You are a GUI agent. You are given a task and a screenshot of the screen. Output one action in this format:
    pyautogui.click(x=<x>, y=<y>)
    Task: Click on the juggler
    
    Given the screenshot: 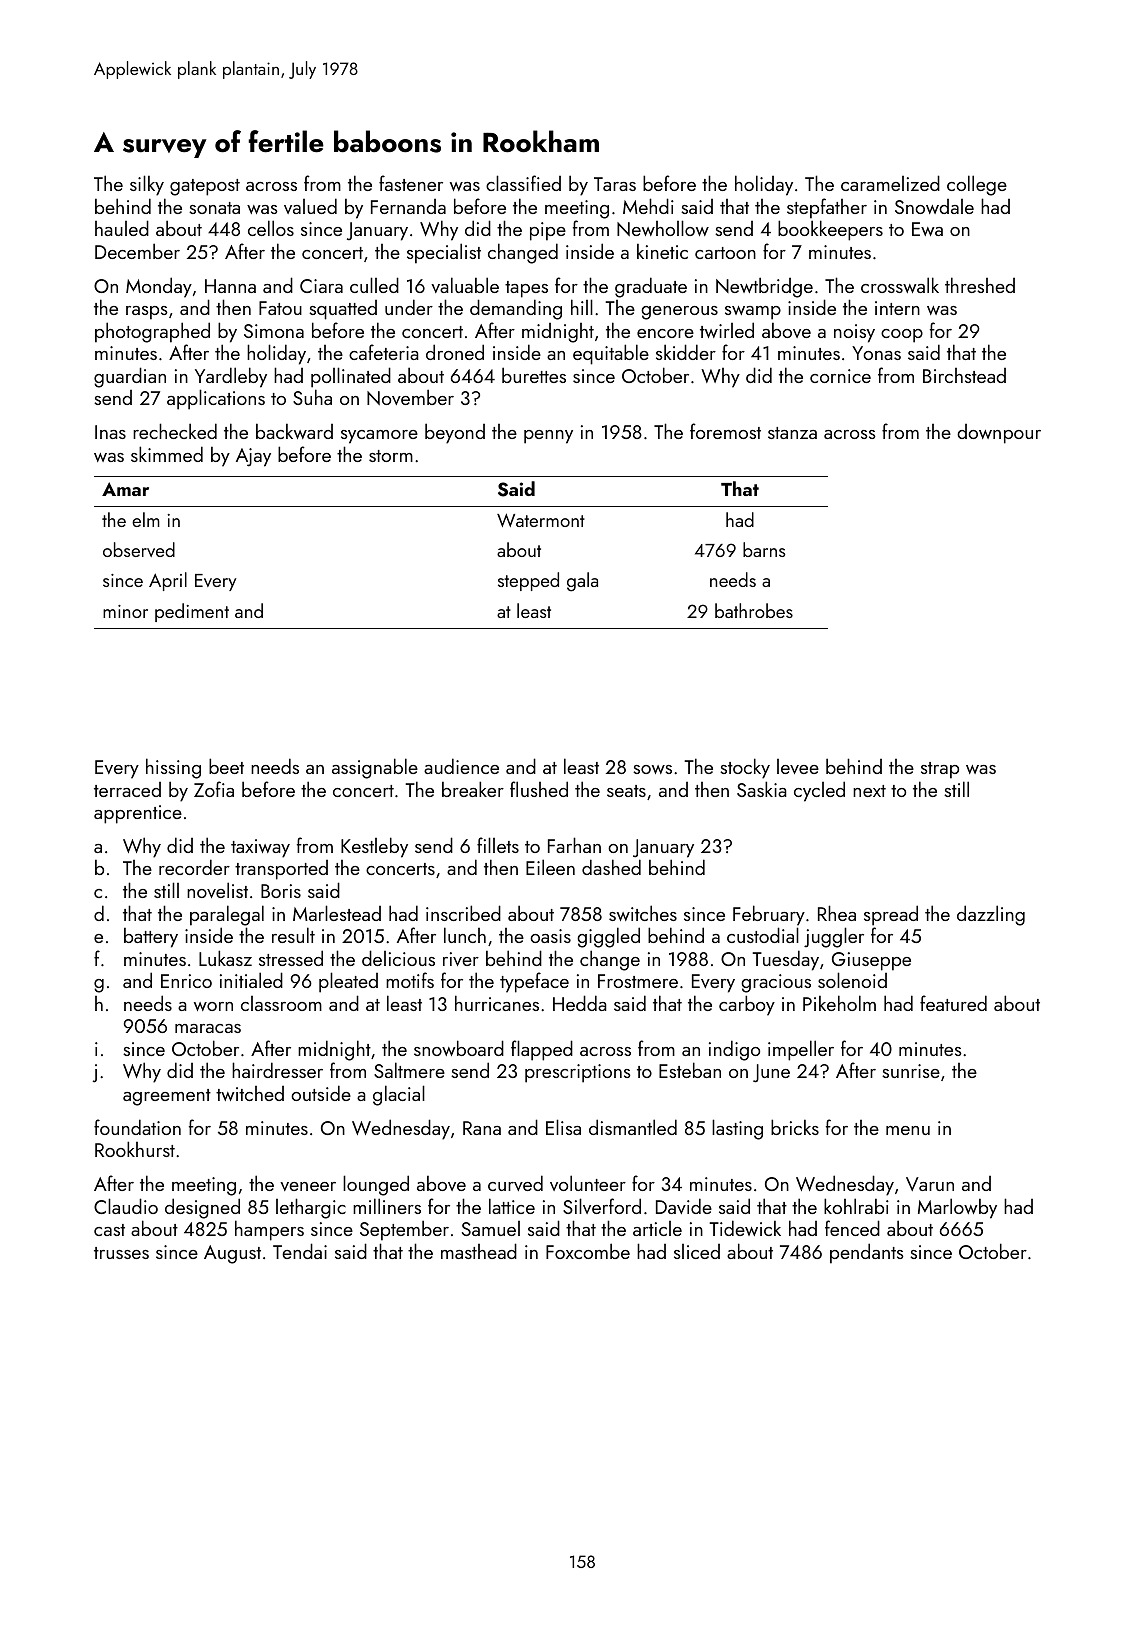 What is the action you would take?
    pyautogui.click(x=834, y=937)
